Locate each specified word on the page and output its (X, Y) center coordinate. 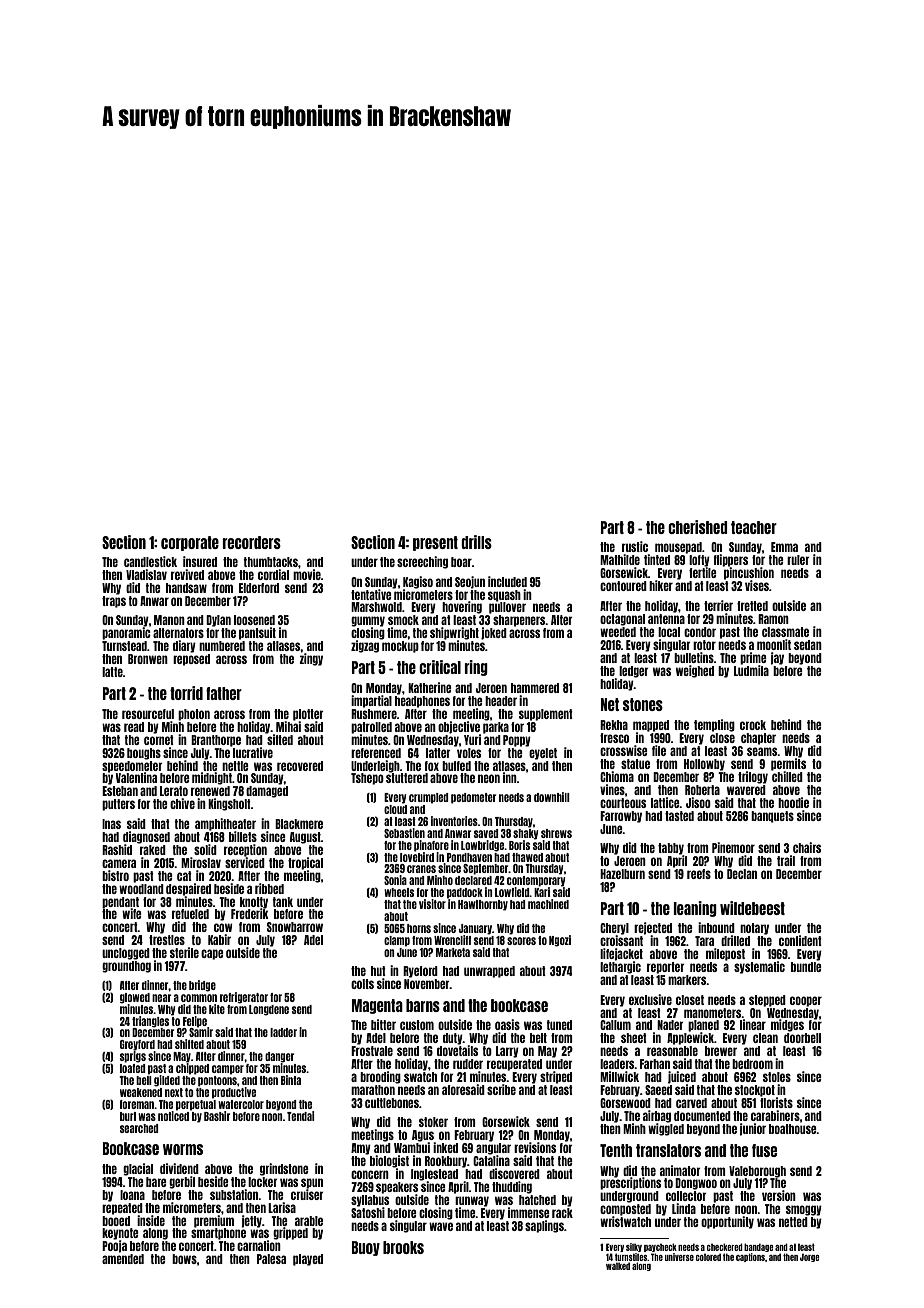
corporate (190, 543)
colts (362, 984)
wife (132, 913)
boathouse (793, 1129)
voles (469, 753)
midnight (212, 778)
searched (139, 1128)
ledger (633, 672)
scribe (501, 1089)
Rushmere (374, 714)
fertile (703, 572)
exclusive (650, 999)
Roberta (702, 790)
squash (504, 596)
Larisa (282, 1207)
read (134, 727)
